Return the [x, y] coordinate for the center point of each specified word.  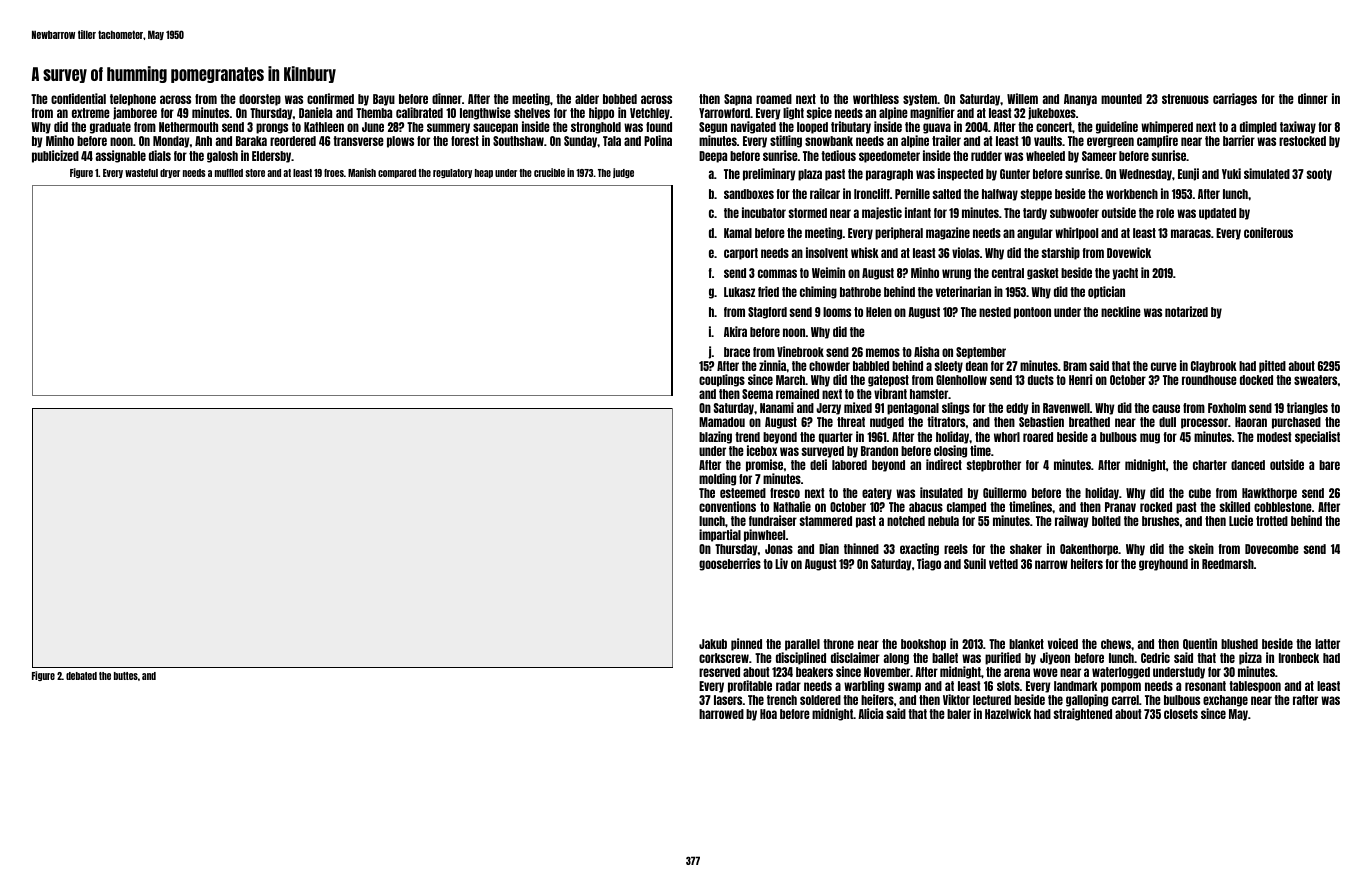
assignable [121, 156]
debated [81, 676]
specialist [1317, 437]
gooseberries [730, 564]
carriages [1235, 99]
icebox [762, 450]
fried [768, 291]
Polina [658, 140]
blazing [715, 437]
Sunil [975, 563]
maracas [1191, 233]
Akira [735, 331]
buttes [126, 676]
